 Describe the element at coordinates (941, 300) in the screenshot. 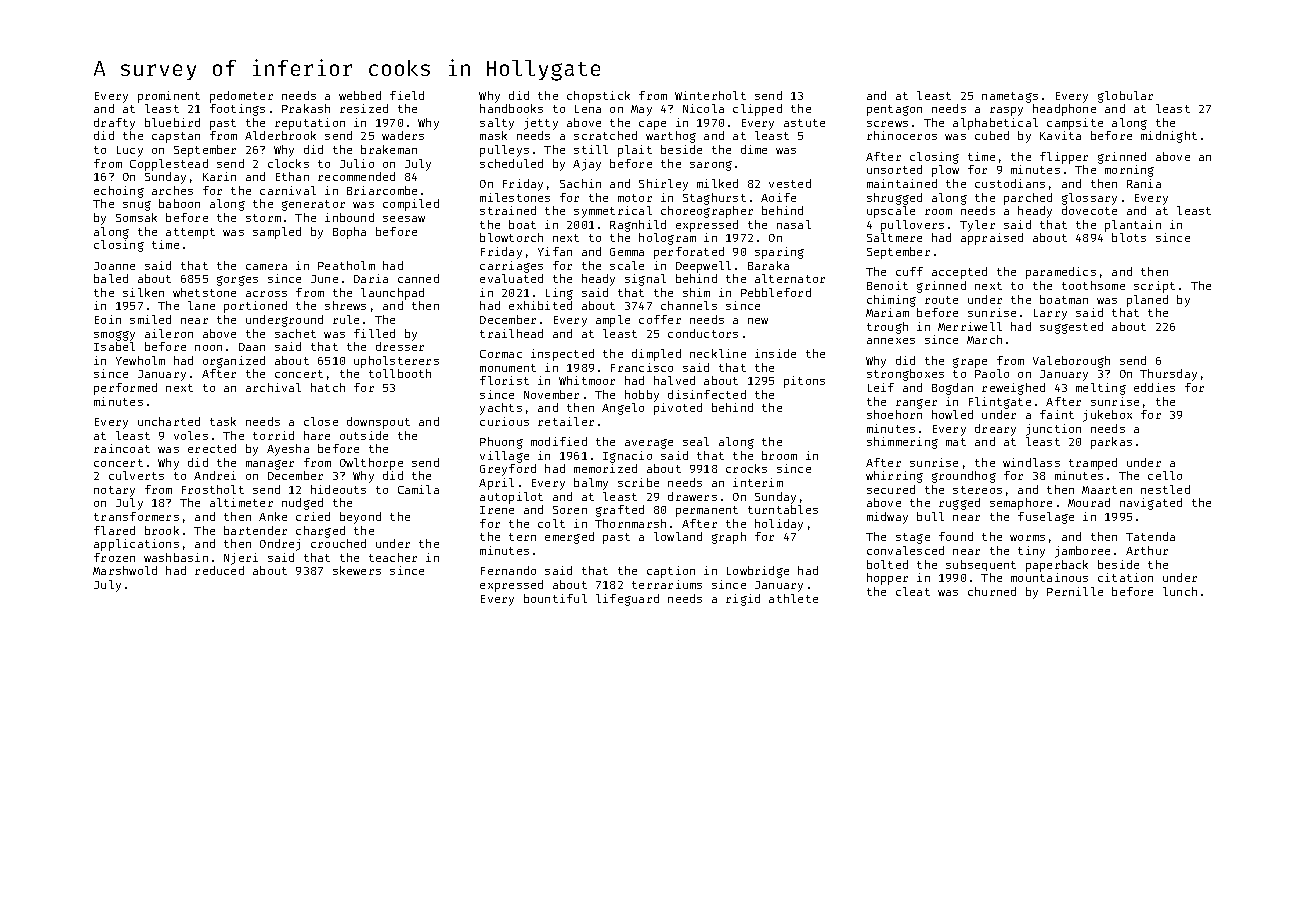

I see `route` at that location.
